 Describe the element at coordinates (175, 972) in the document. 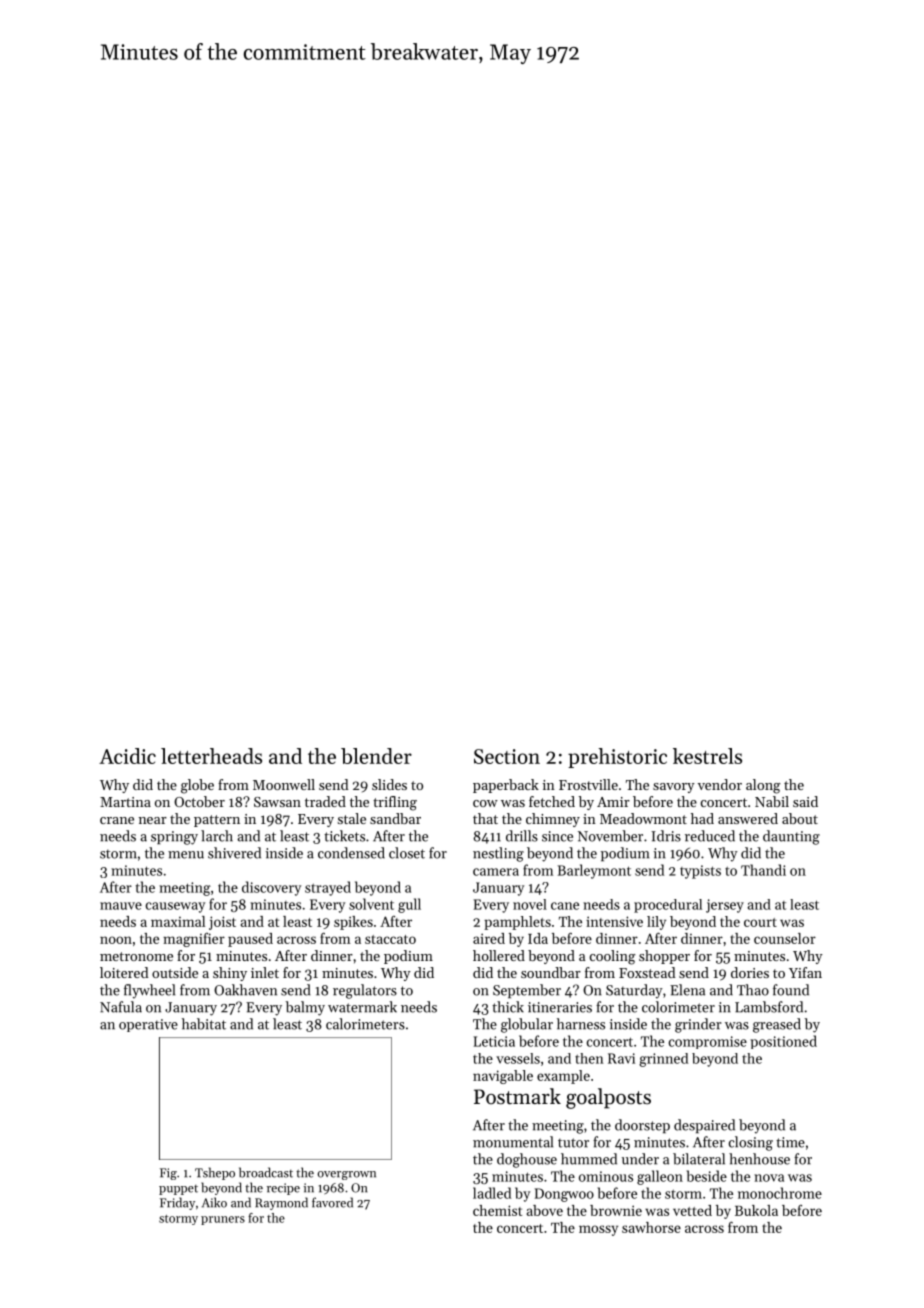

I see `outside` at that location.
